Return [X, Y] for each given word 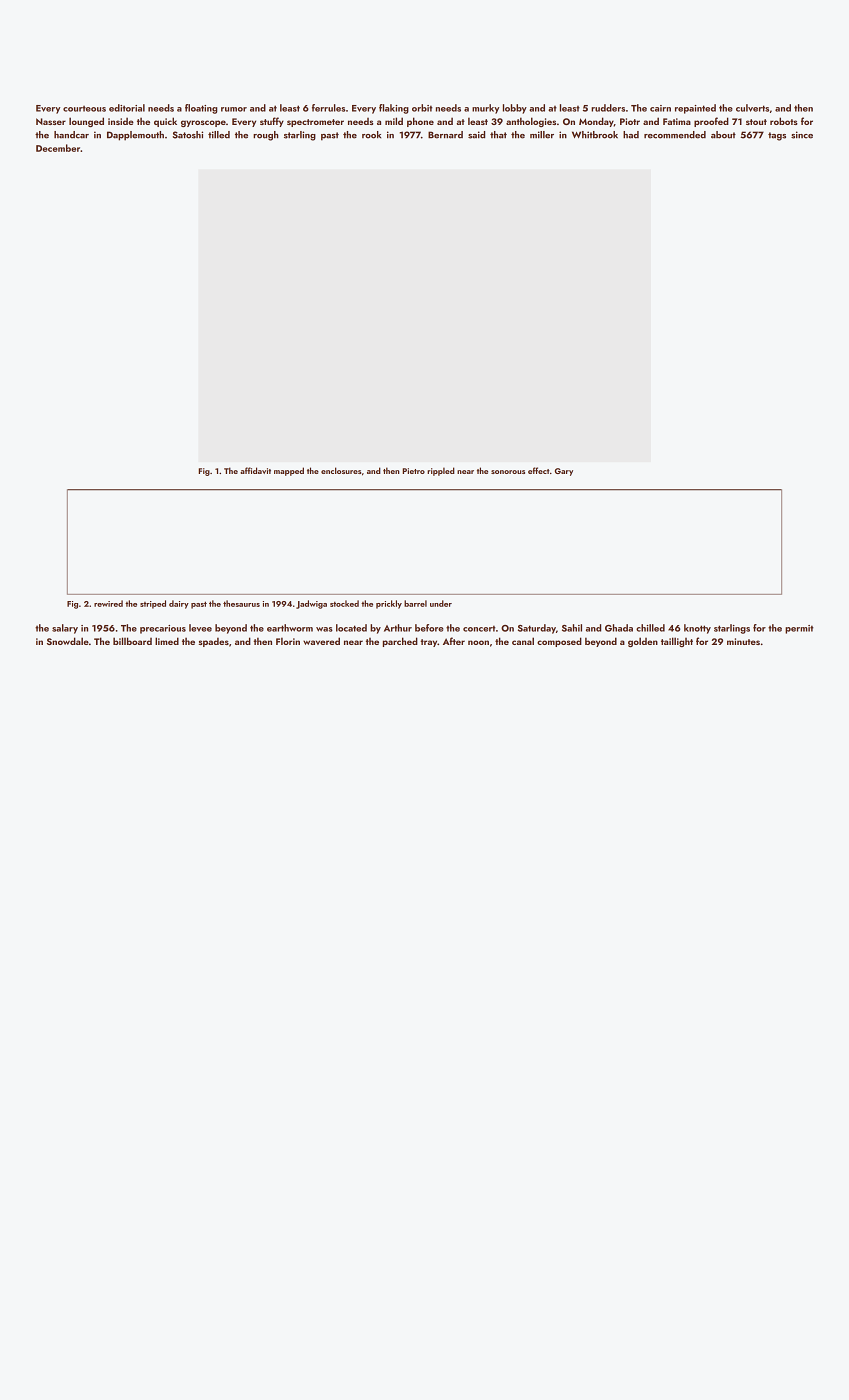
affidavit [255, 470]
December [58, 148]
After [454, 641]
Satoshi [188, 135]
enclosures [341, 470]
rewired [108, 603]
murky [485, 109]
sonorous [508, 472]
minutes [743, 641]
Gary [564, 472]
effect [539, 470]
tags [777, 136]
